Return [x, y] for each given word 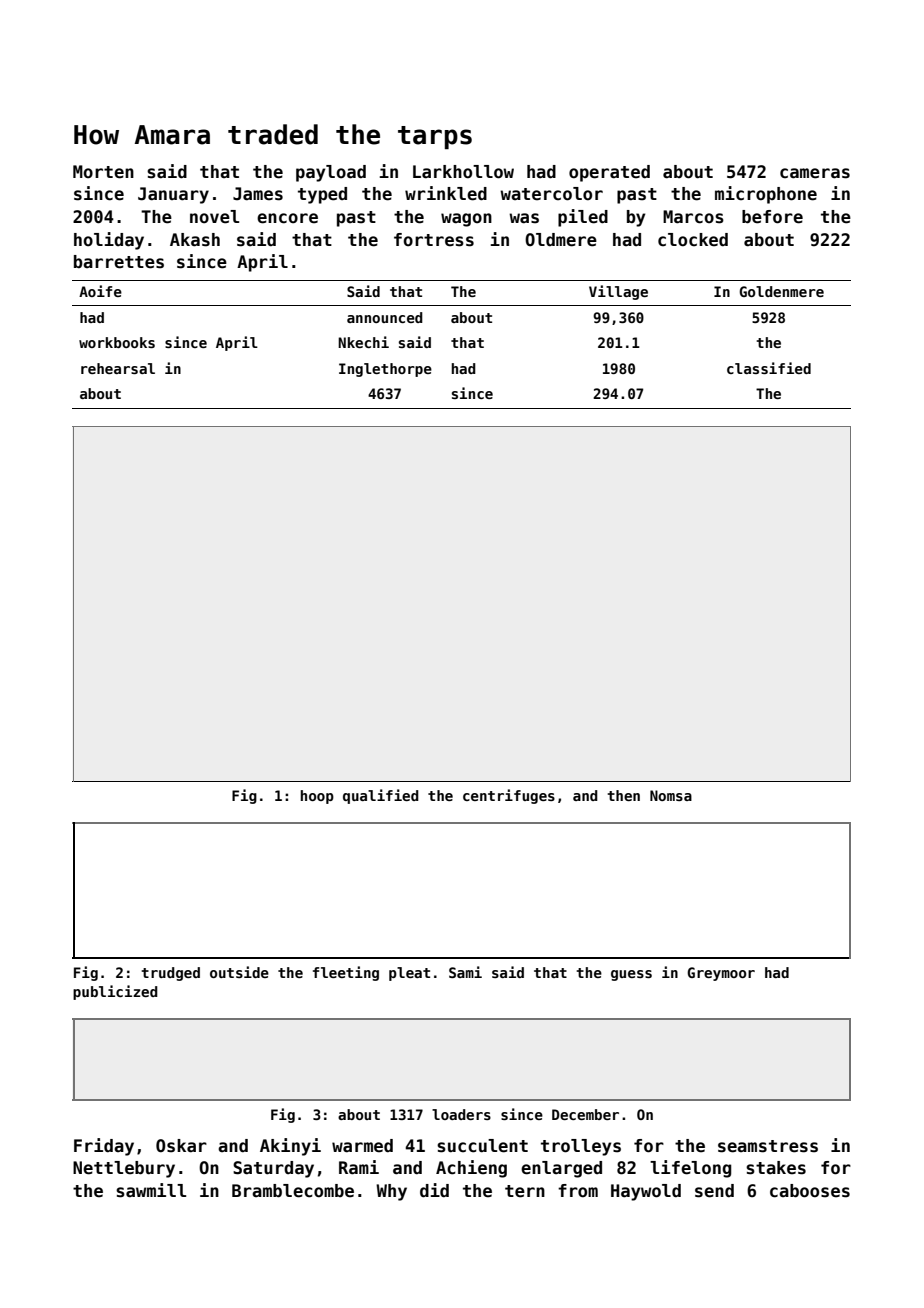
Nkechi [363, 342]
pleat [409, 974]
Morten [103, 172]
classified [769, 368]
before [772, 217]
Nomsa [671, 795]
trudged [170, 974]
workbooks [117, 342]
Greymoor [721, 974]
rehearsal [118, 368]
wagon [466, 220]
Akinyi [290, 1147]
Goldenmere [781, 291]
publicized [115, 992]
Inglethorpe [385, 370]
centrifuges [509, 796]
